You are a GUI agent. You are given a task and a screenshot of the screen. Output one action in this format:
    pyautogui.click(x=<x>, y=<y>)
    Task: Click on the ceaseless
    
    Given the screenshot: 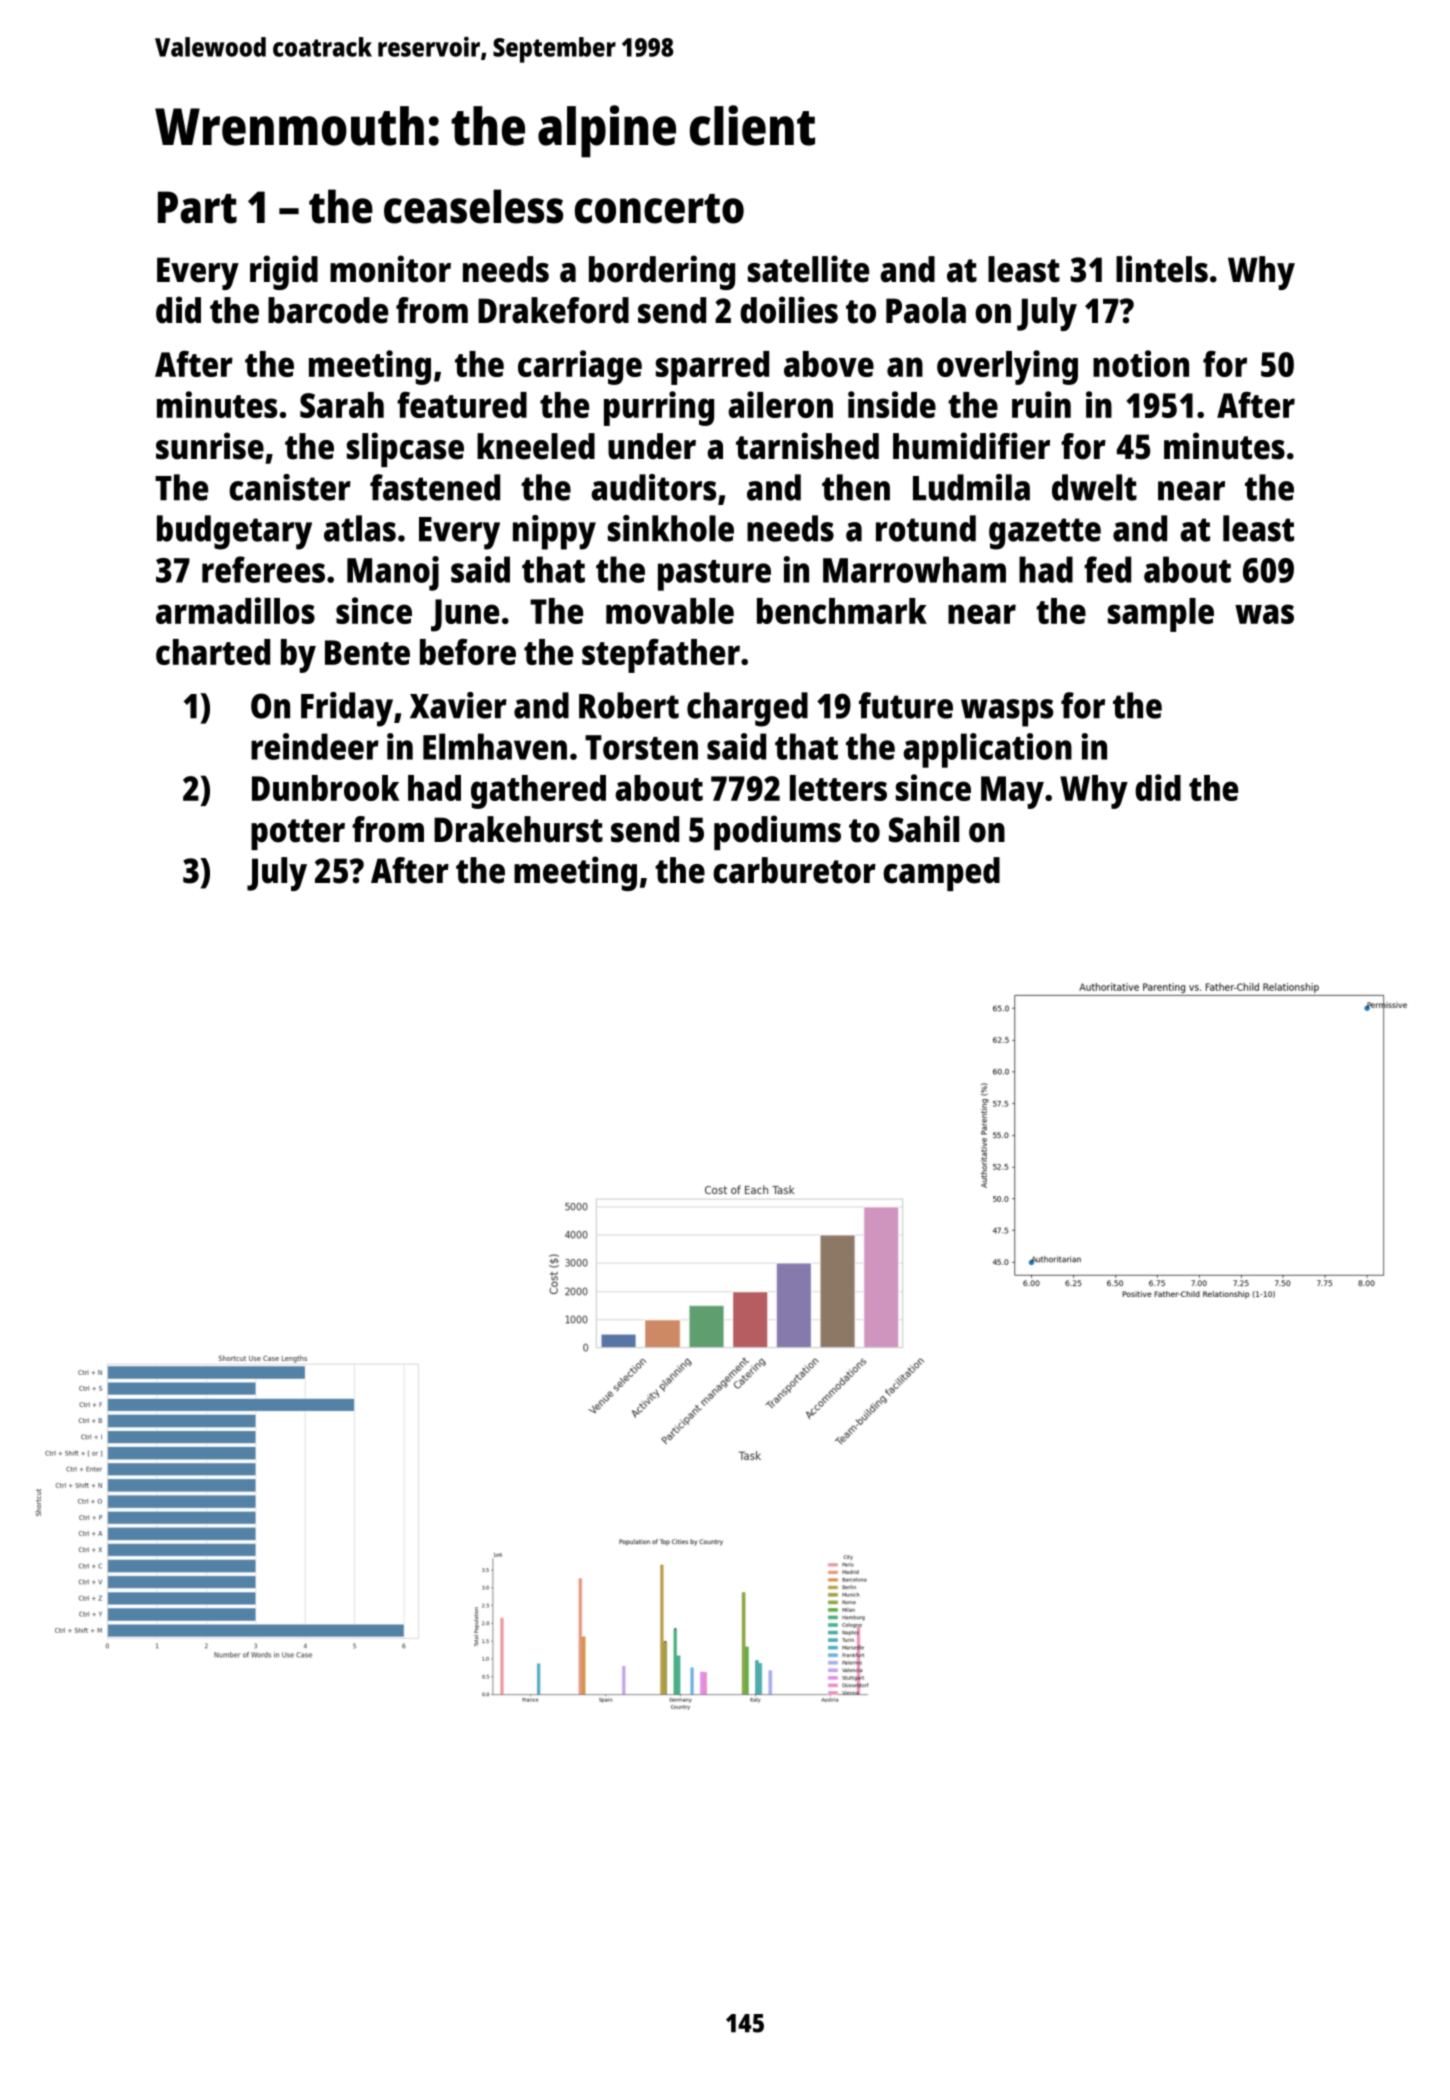 What is the action you would take?
    pyautogui.click(x=473, y=206)
